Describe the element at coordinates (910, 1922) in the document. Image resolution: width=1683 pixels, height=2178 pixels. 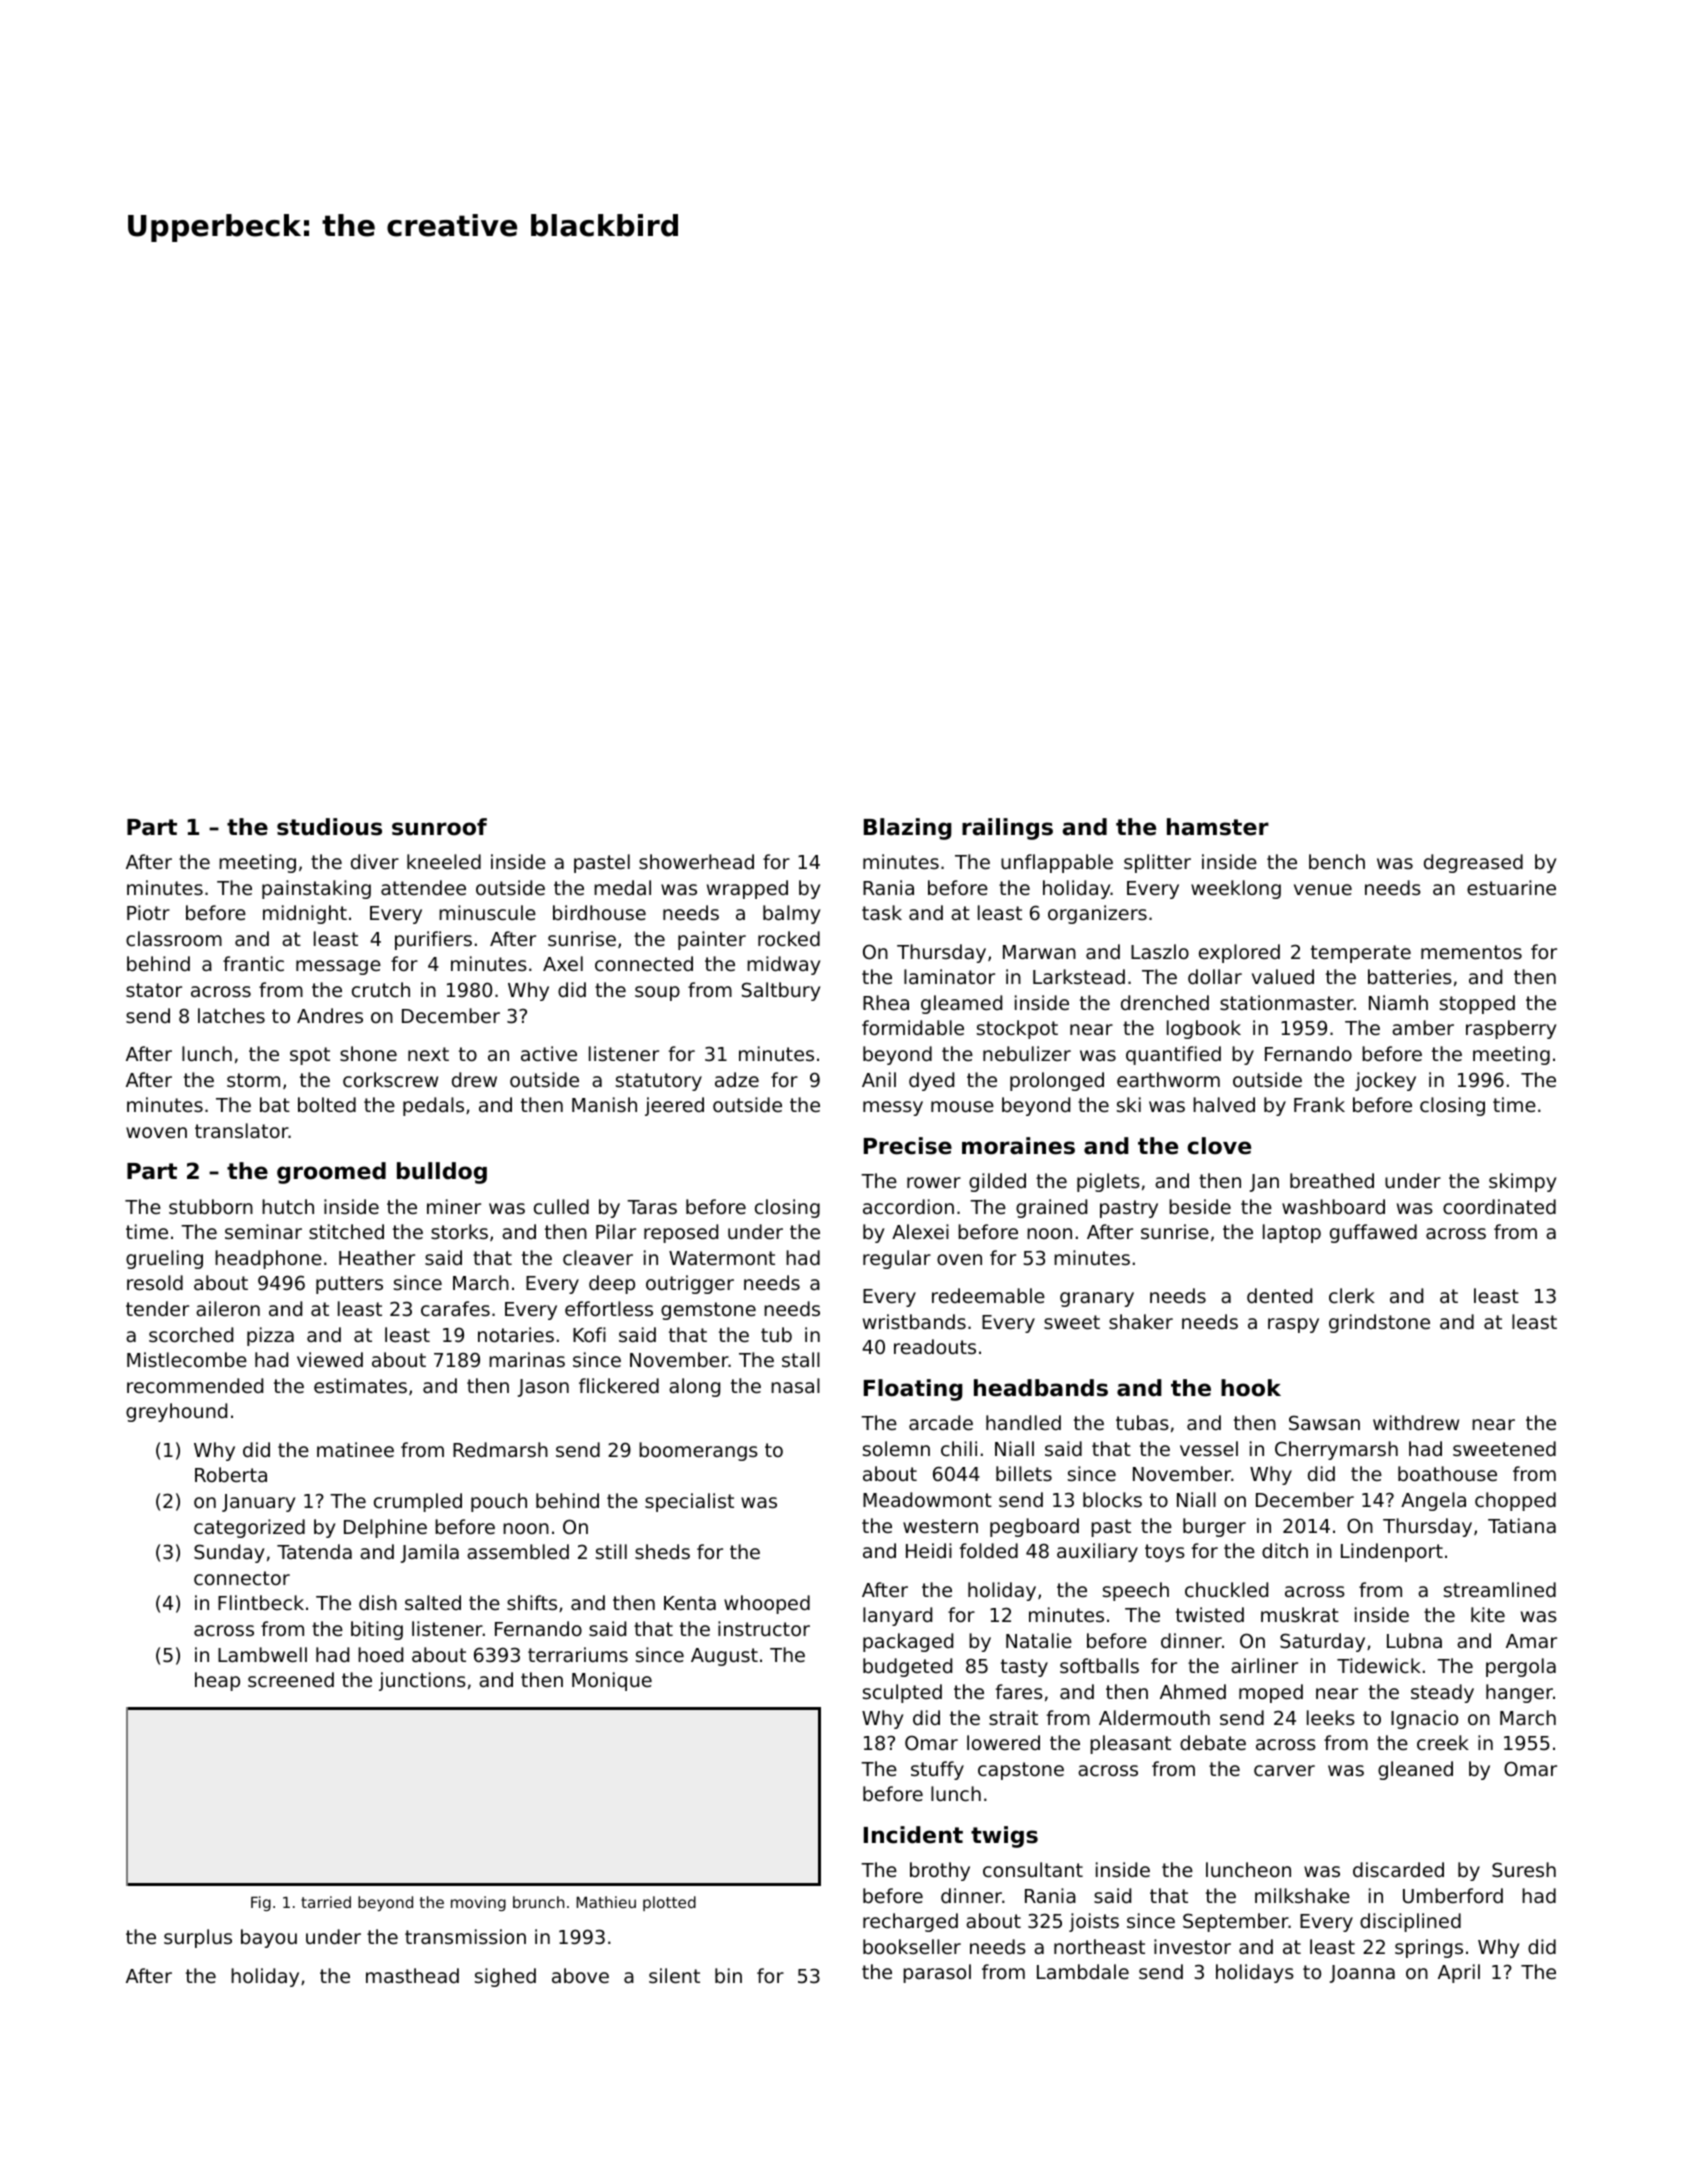
I see `recharged` at that location.
